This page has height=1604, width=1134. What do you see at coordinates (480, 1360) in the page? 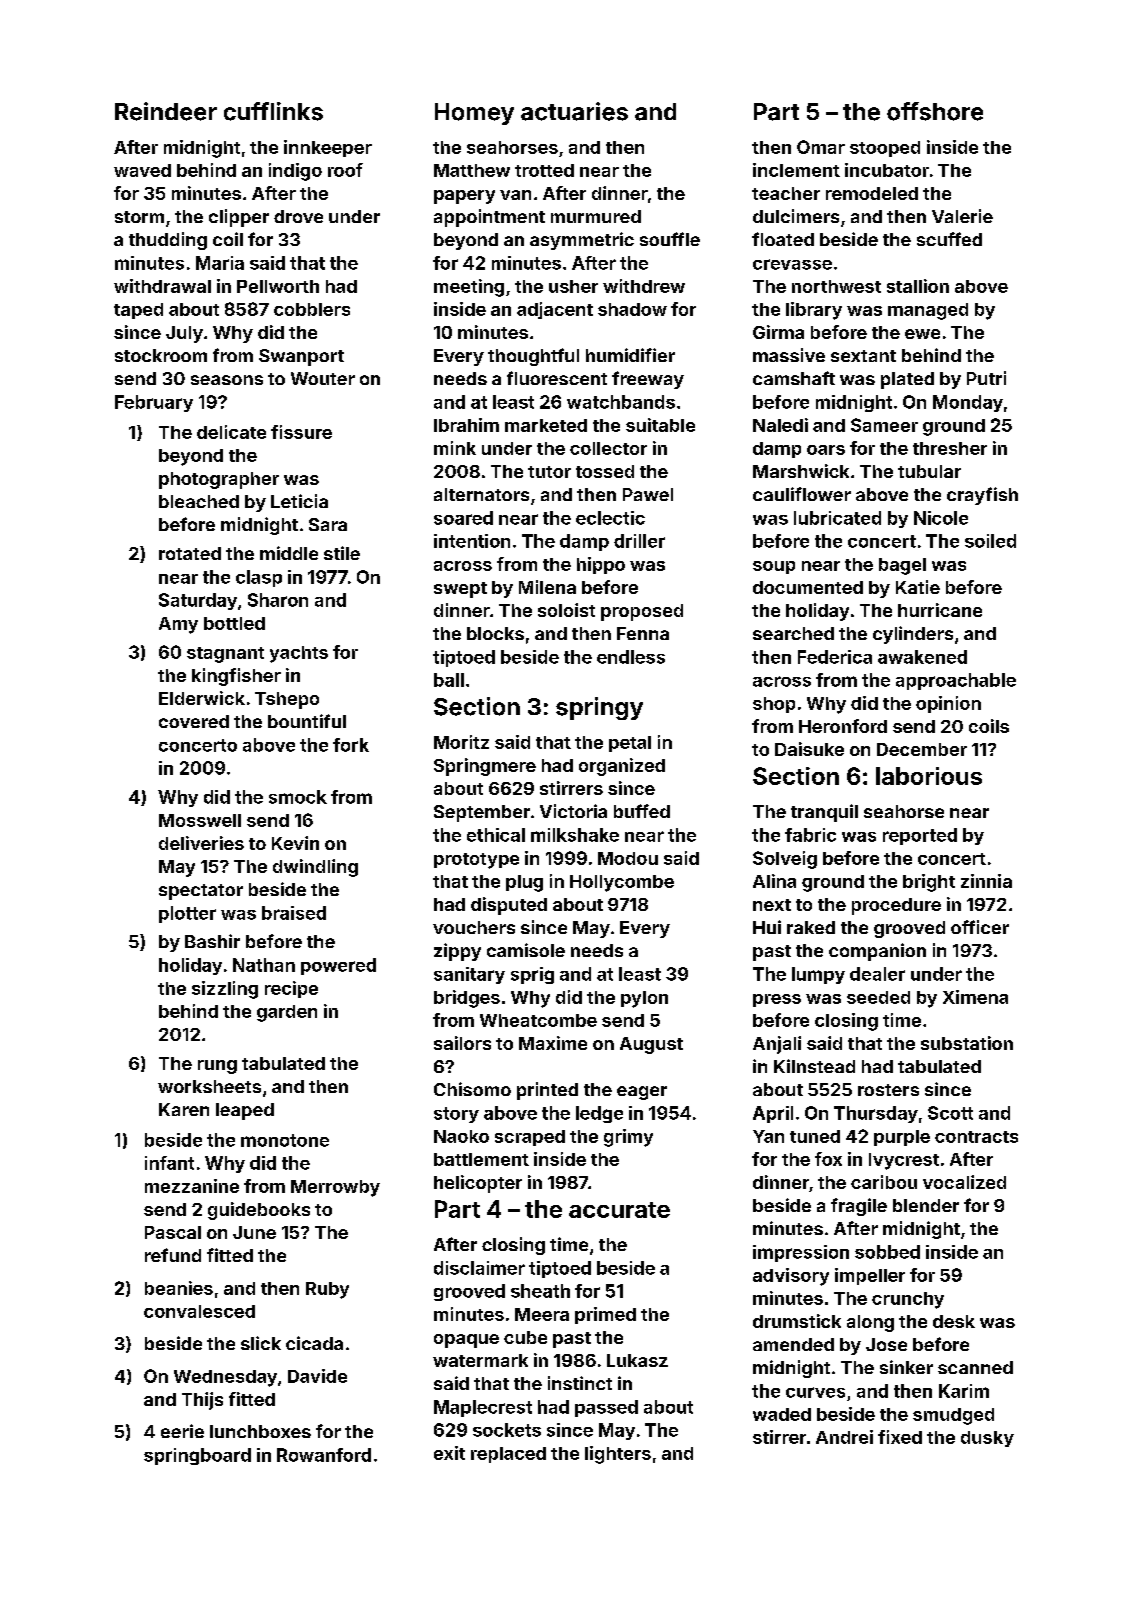
I see `watermark` at bounding box center [480, 1360].
